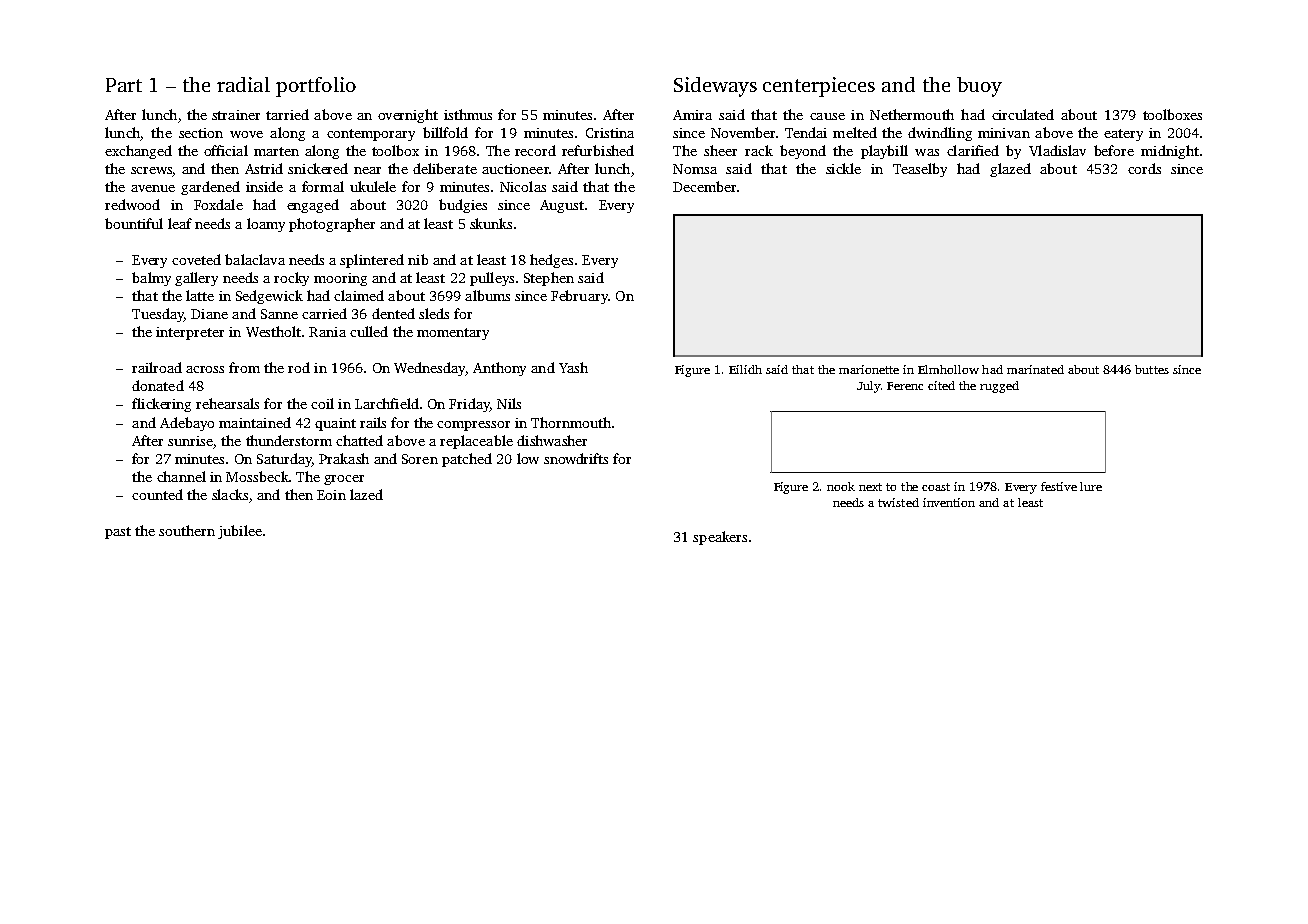 This screenshot has width=1308, height=924. I want to click on Soren, so click(420, 459).
